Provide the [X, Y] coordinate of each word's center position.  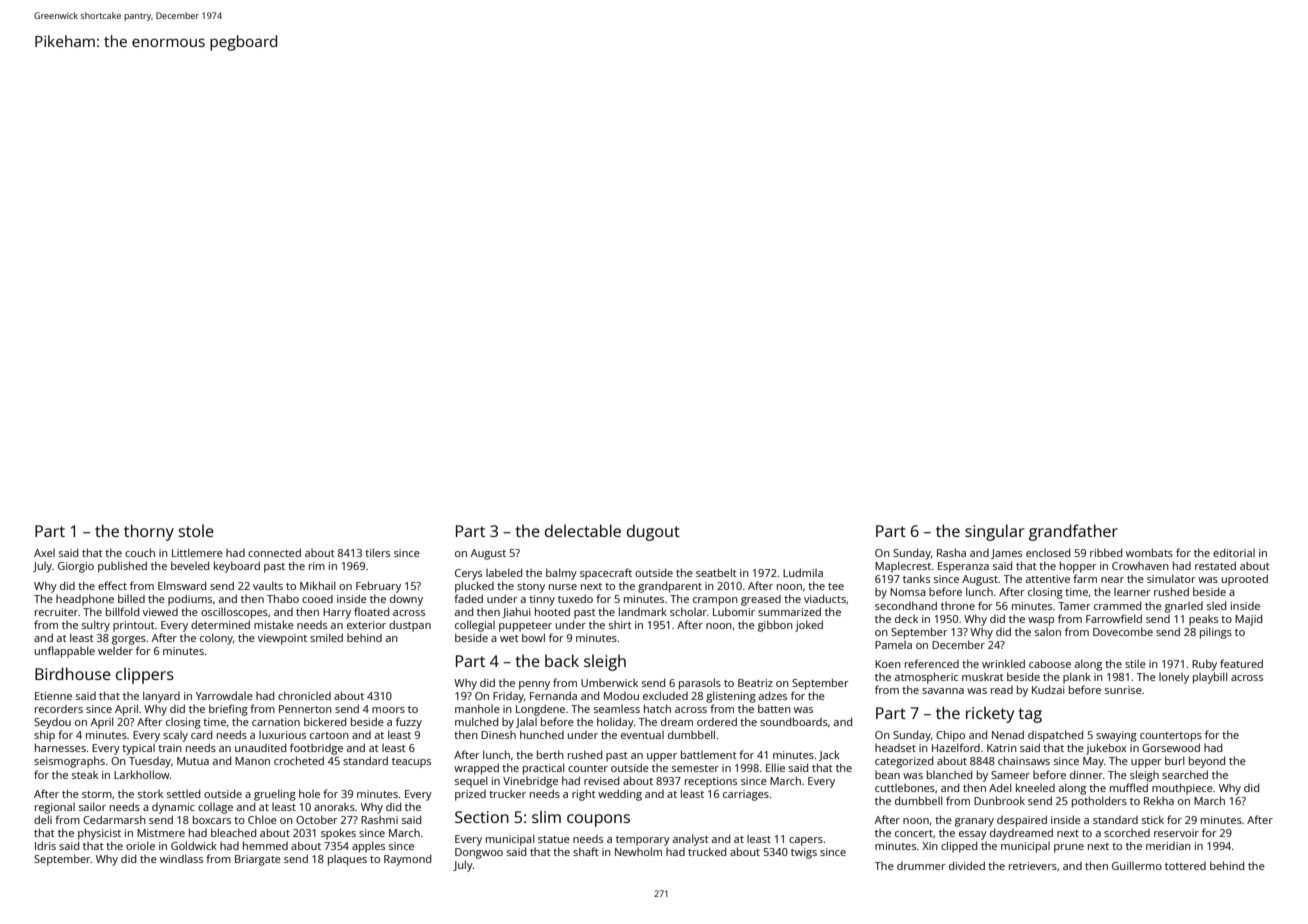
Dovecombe [1123, 631]
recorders [59, 709]
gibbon [775, 626]
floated [371, 611]
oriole [140, 845]
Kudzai [1048, 689]
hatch [657, 708]
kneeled [1035, 787]
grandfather [1073, 532]
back [562, 660]
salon [1048, 632]
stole [196, 530]
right [584, 795]
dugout [653, 532]
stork [150, 794]
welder [115, 651]
